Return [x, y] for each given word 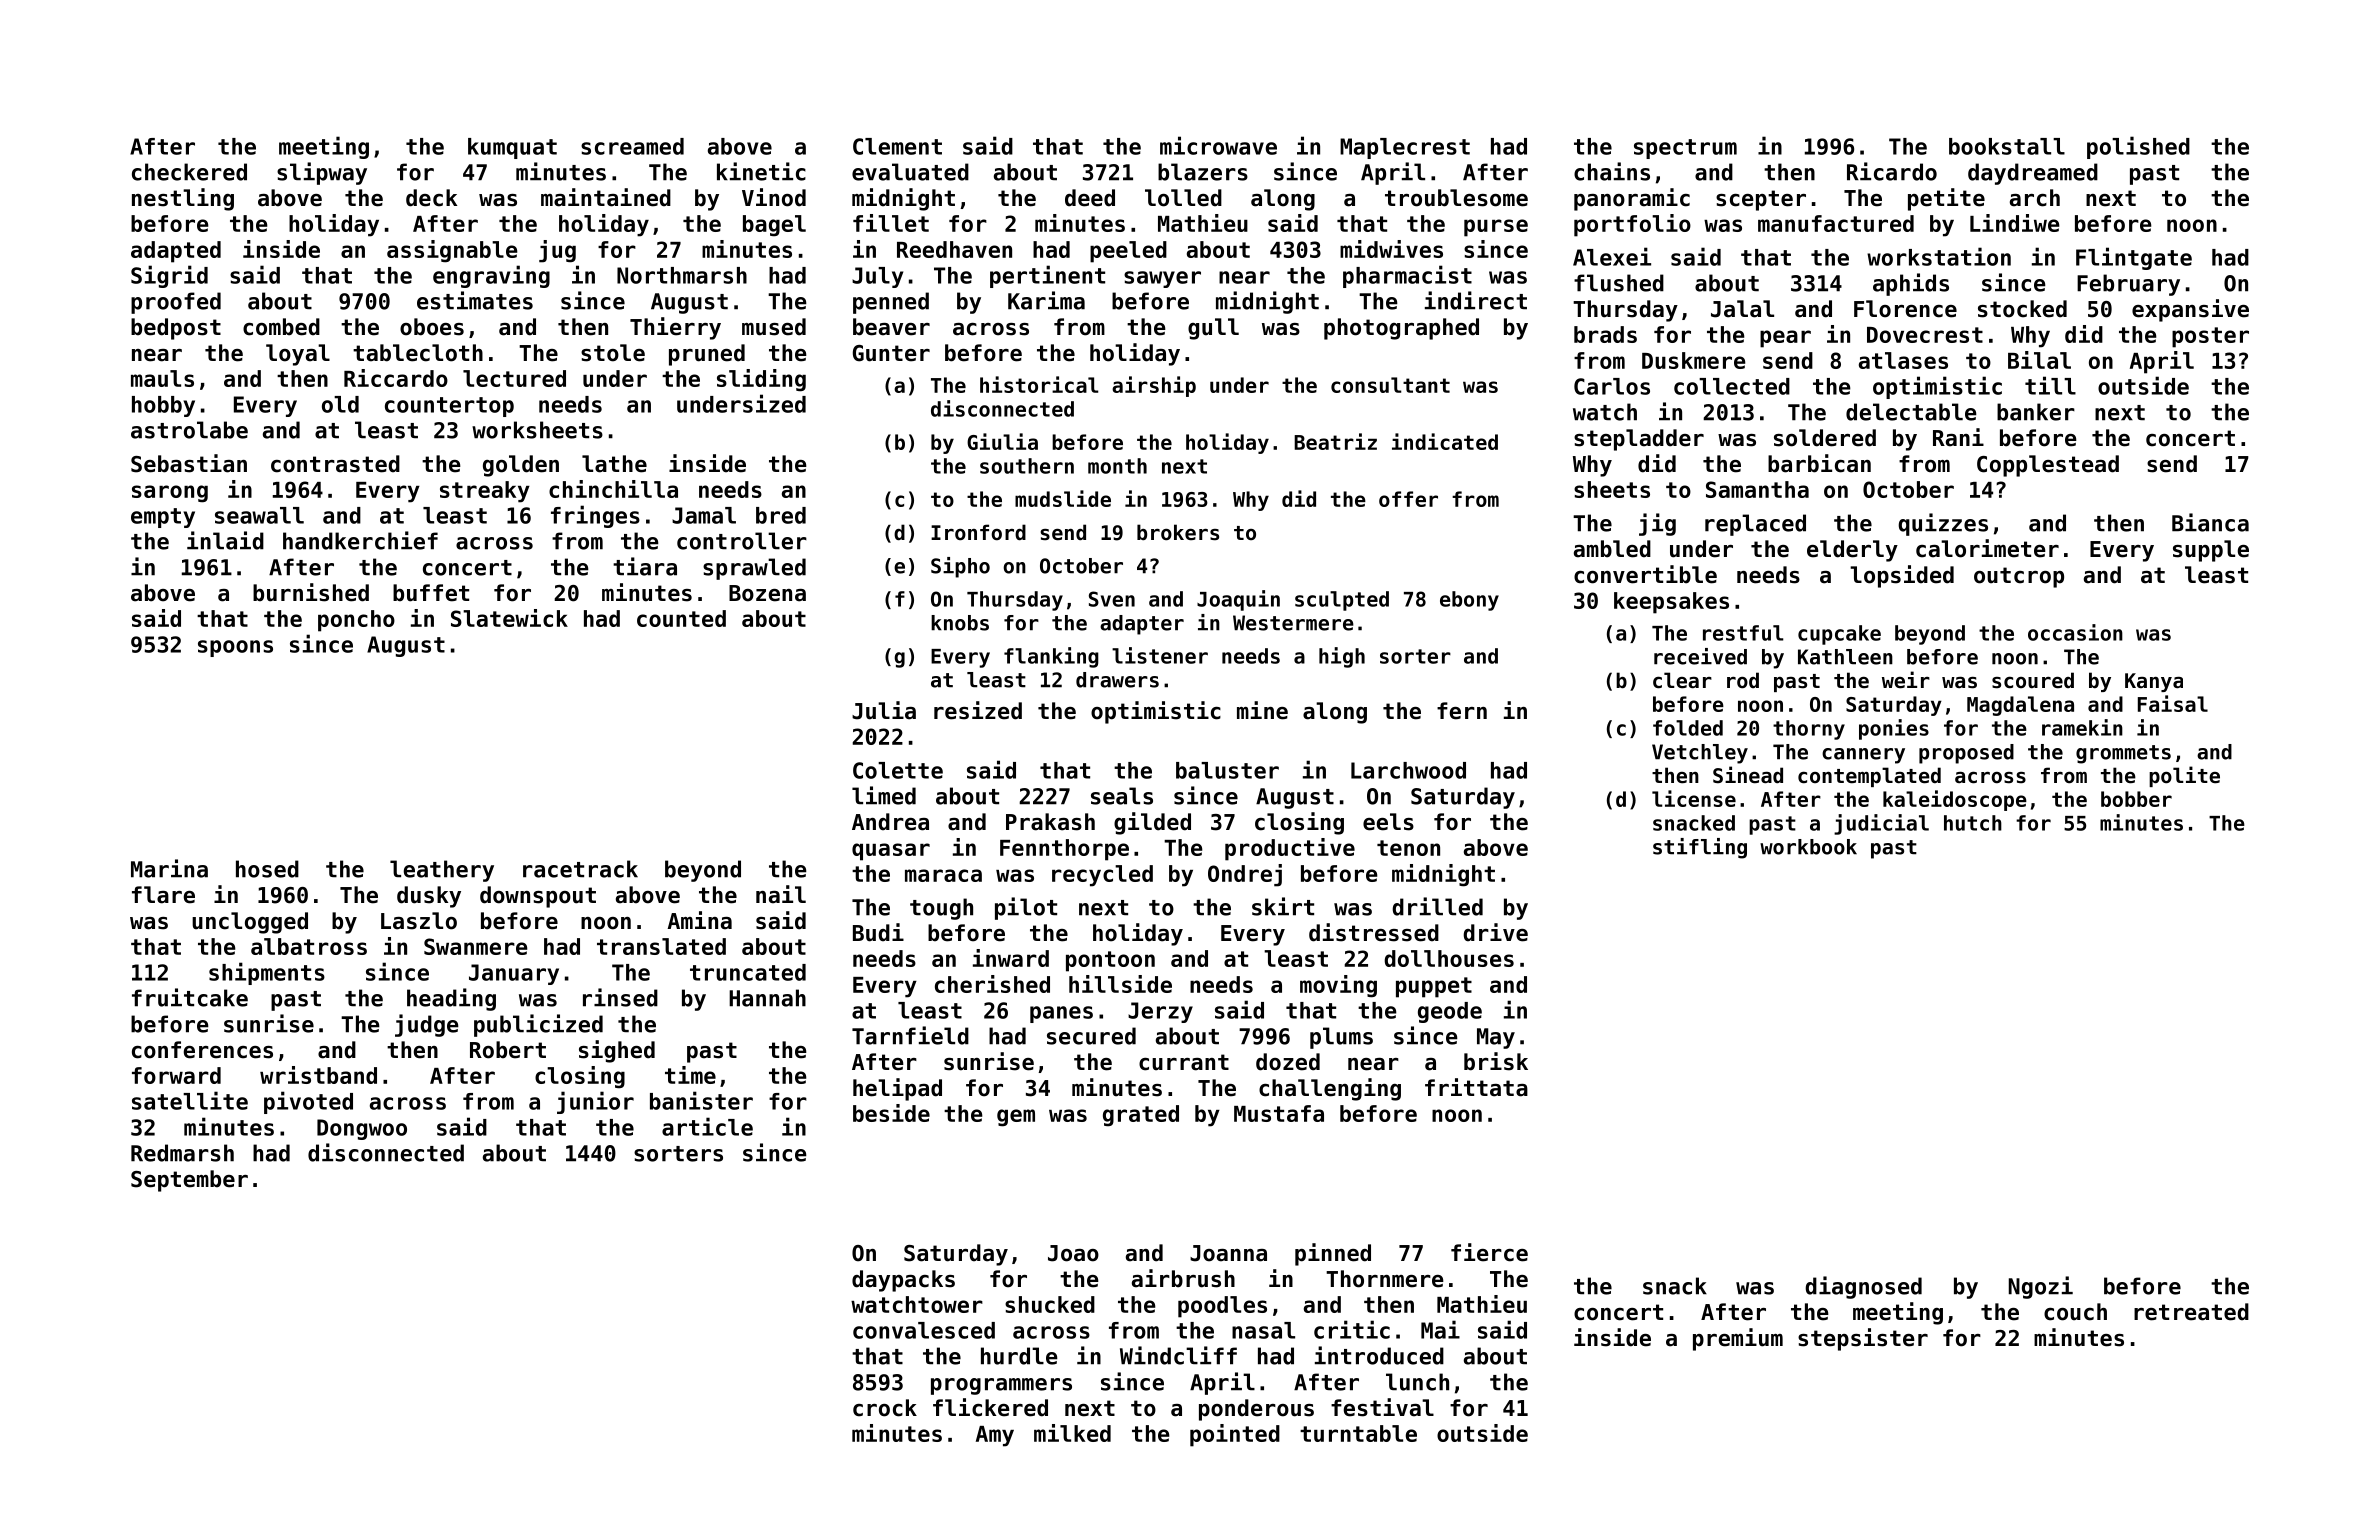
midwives [1391, 249]
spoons [235, 648]
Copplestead [2048, 466]
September [189, 1181]
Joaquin [1238, 600]
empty [163, 518]
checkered [189, 172]
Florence [1905, 309]
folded [1688, 728]
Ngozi [2041, 1287]
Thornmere [1385, 1279]
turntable [1358, 1433]
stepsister [1863, 1339]
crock [885, 1408]
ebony [1469, 601]
